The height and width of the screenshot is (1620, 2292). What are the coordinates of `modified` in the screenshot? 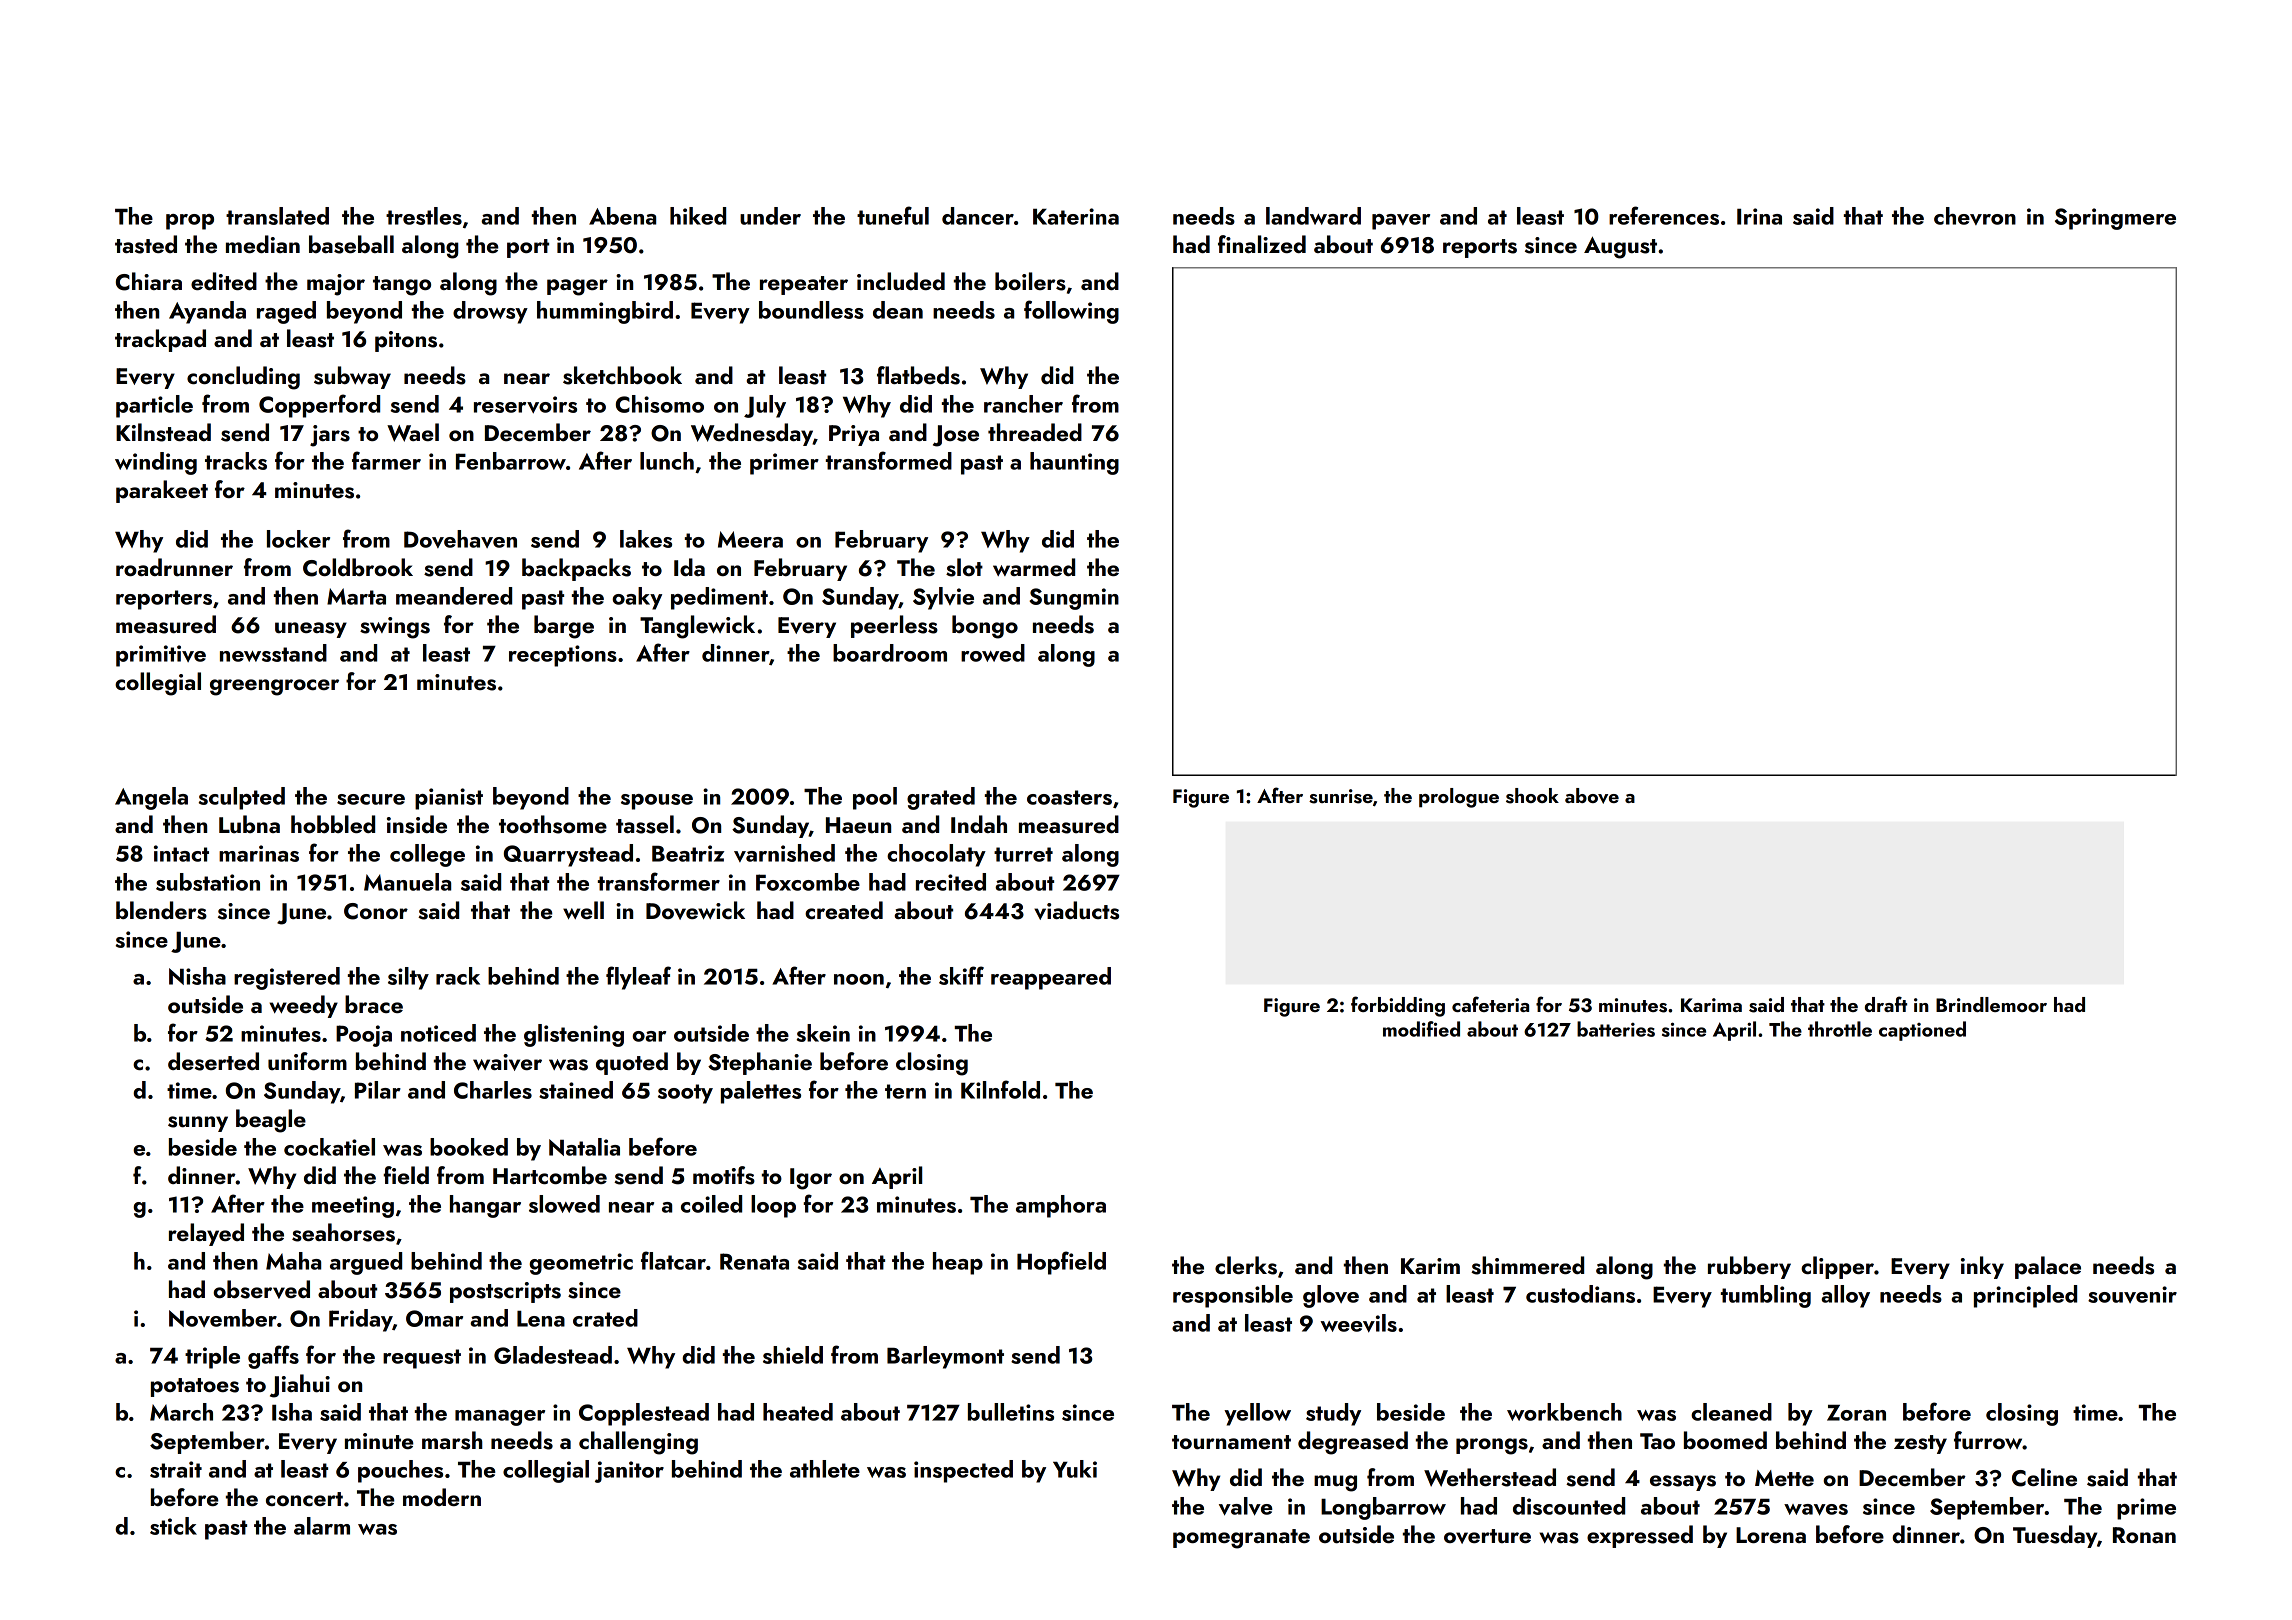 It's located at (1421, 1029).
